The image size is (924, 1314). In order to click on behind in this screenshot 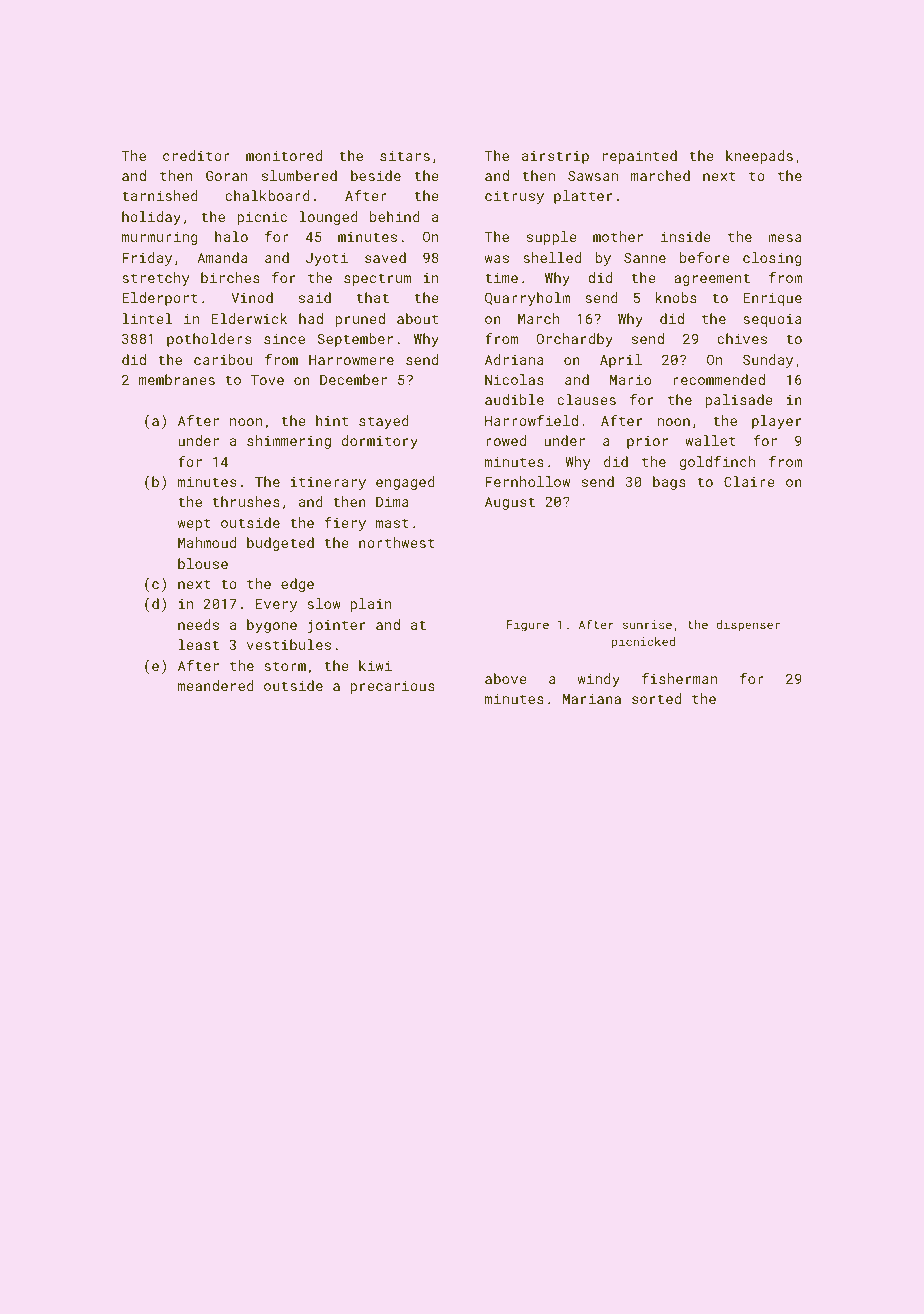, I will do `click(395, 216)`.
